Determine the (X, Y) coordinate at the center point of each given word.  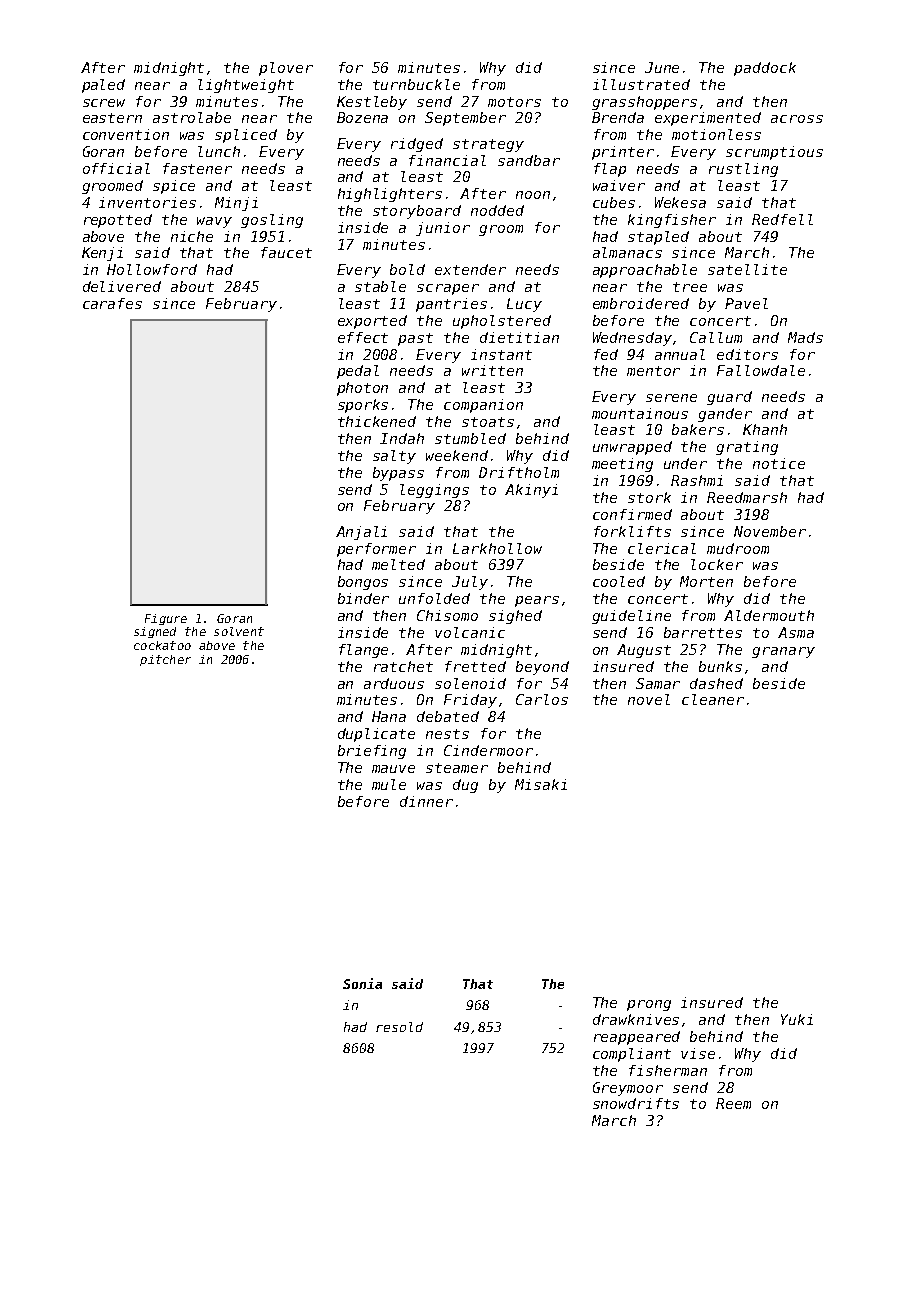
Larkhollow (497, 548)
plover (286, 69)
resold (399, 1027)
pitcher (165, 660)
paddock (765, 69)
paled (103, 86)
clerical (662, 548)
